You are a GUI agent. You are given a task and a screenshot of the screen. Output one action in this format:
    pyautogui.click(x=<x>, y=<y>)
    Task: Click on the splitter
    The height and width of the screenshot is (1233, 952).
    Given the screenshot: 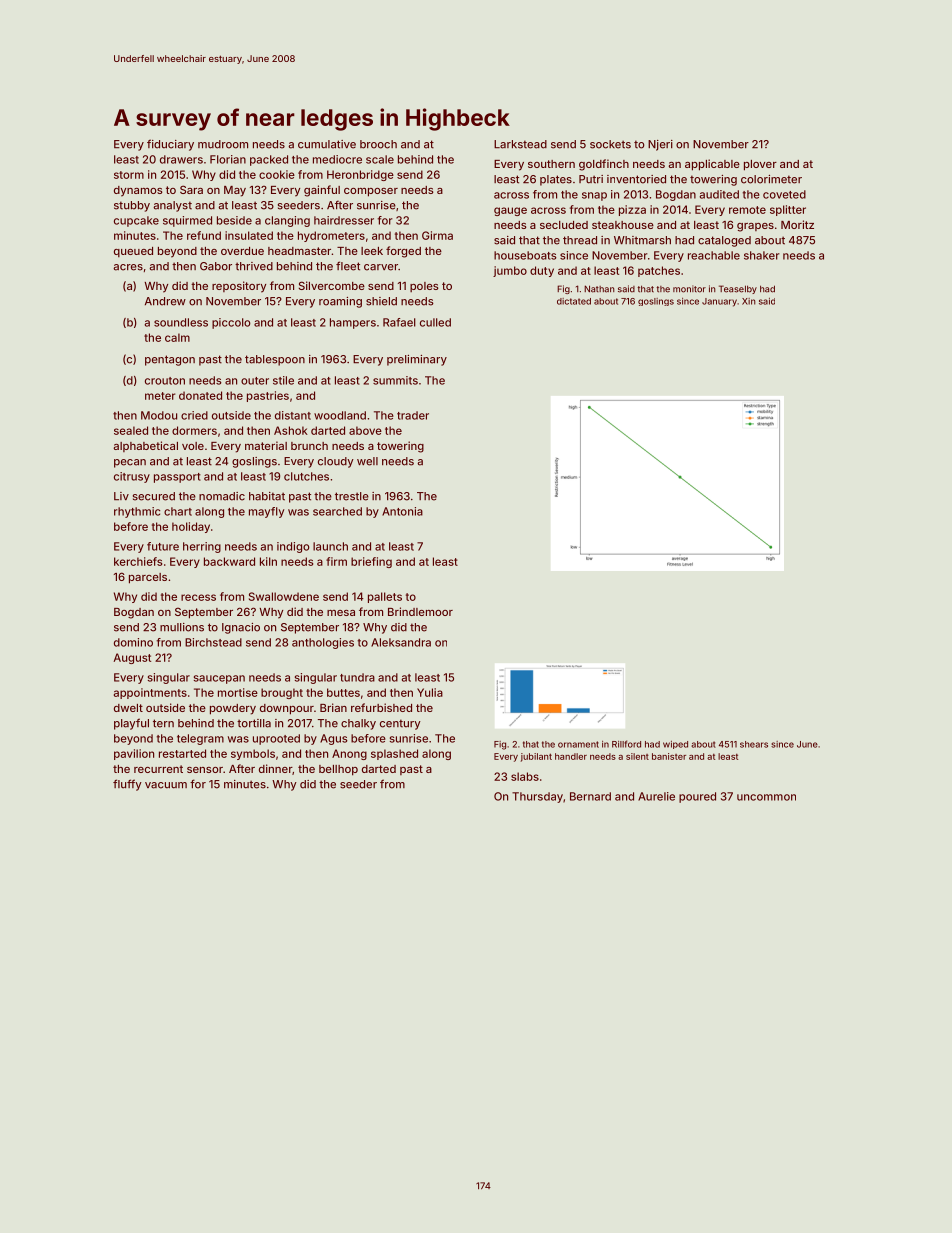 What is the action you would take?
    pyautogui.click(x=788, y=210)
